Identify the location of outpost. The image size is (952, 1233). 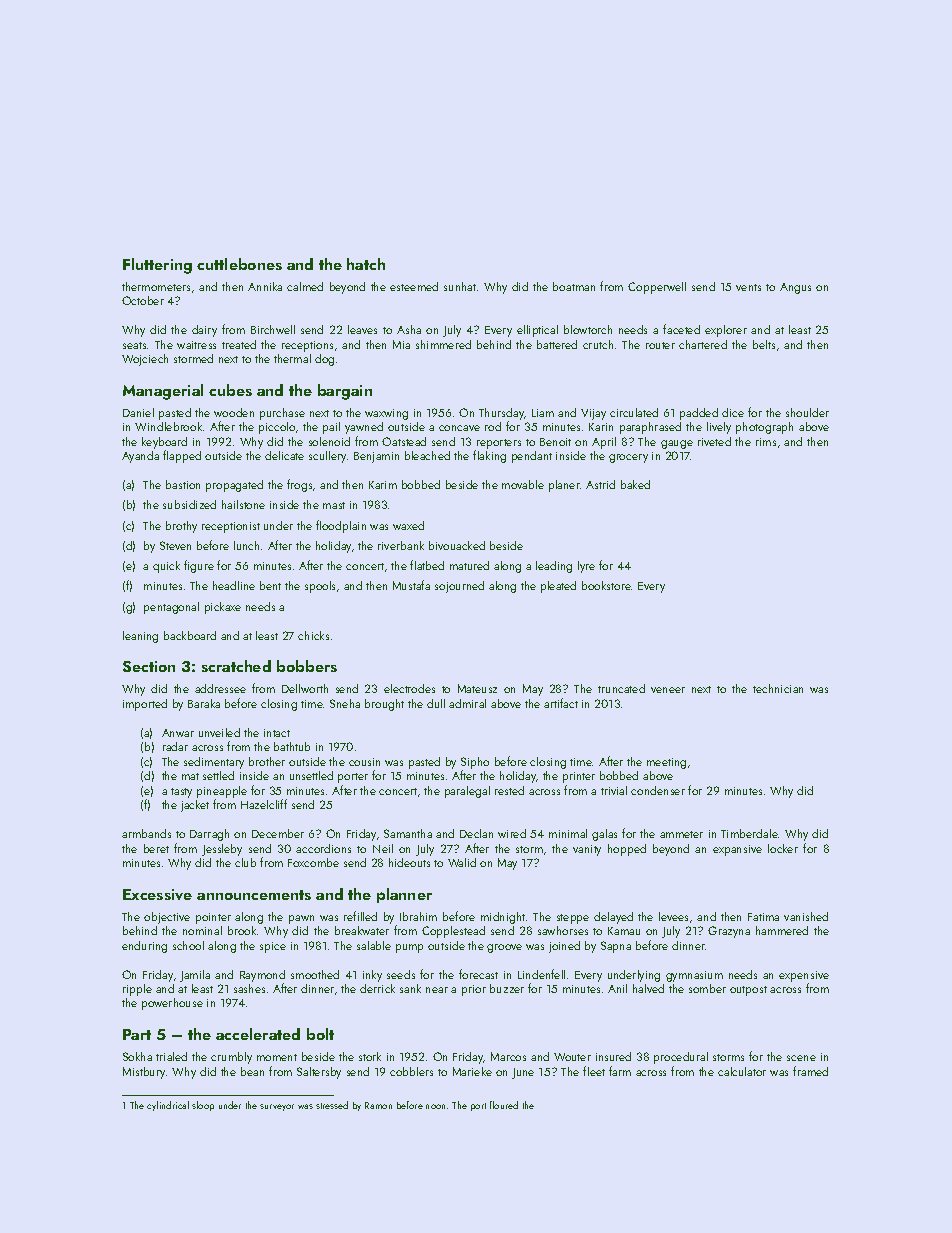
(748, 991).
